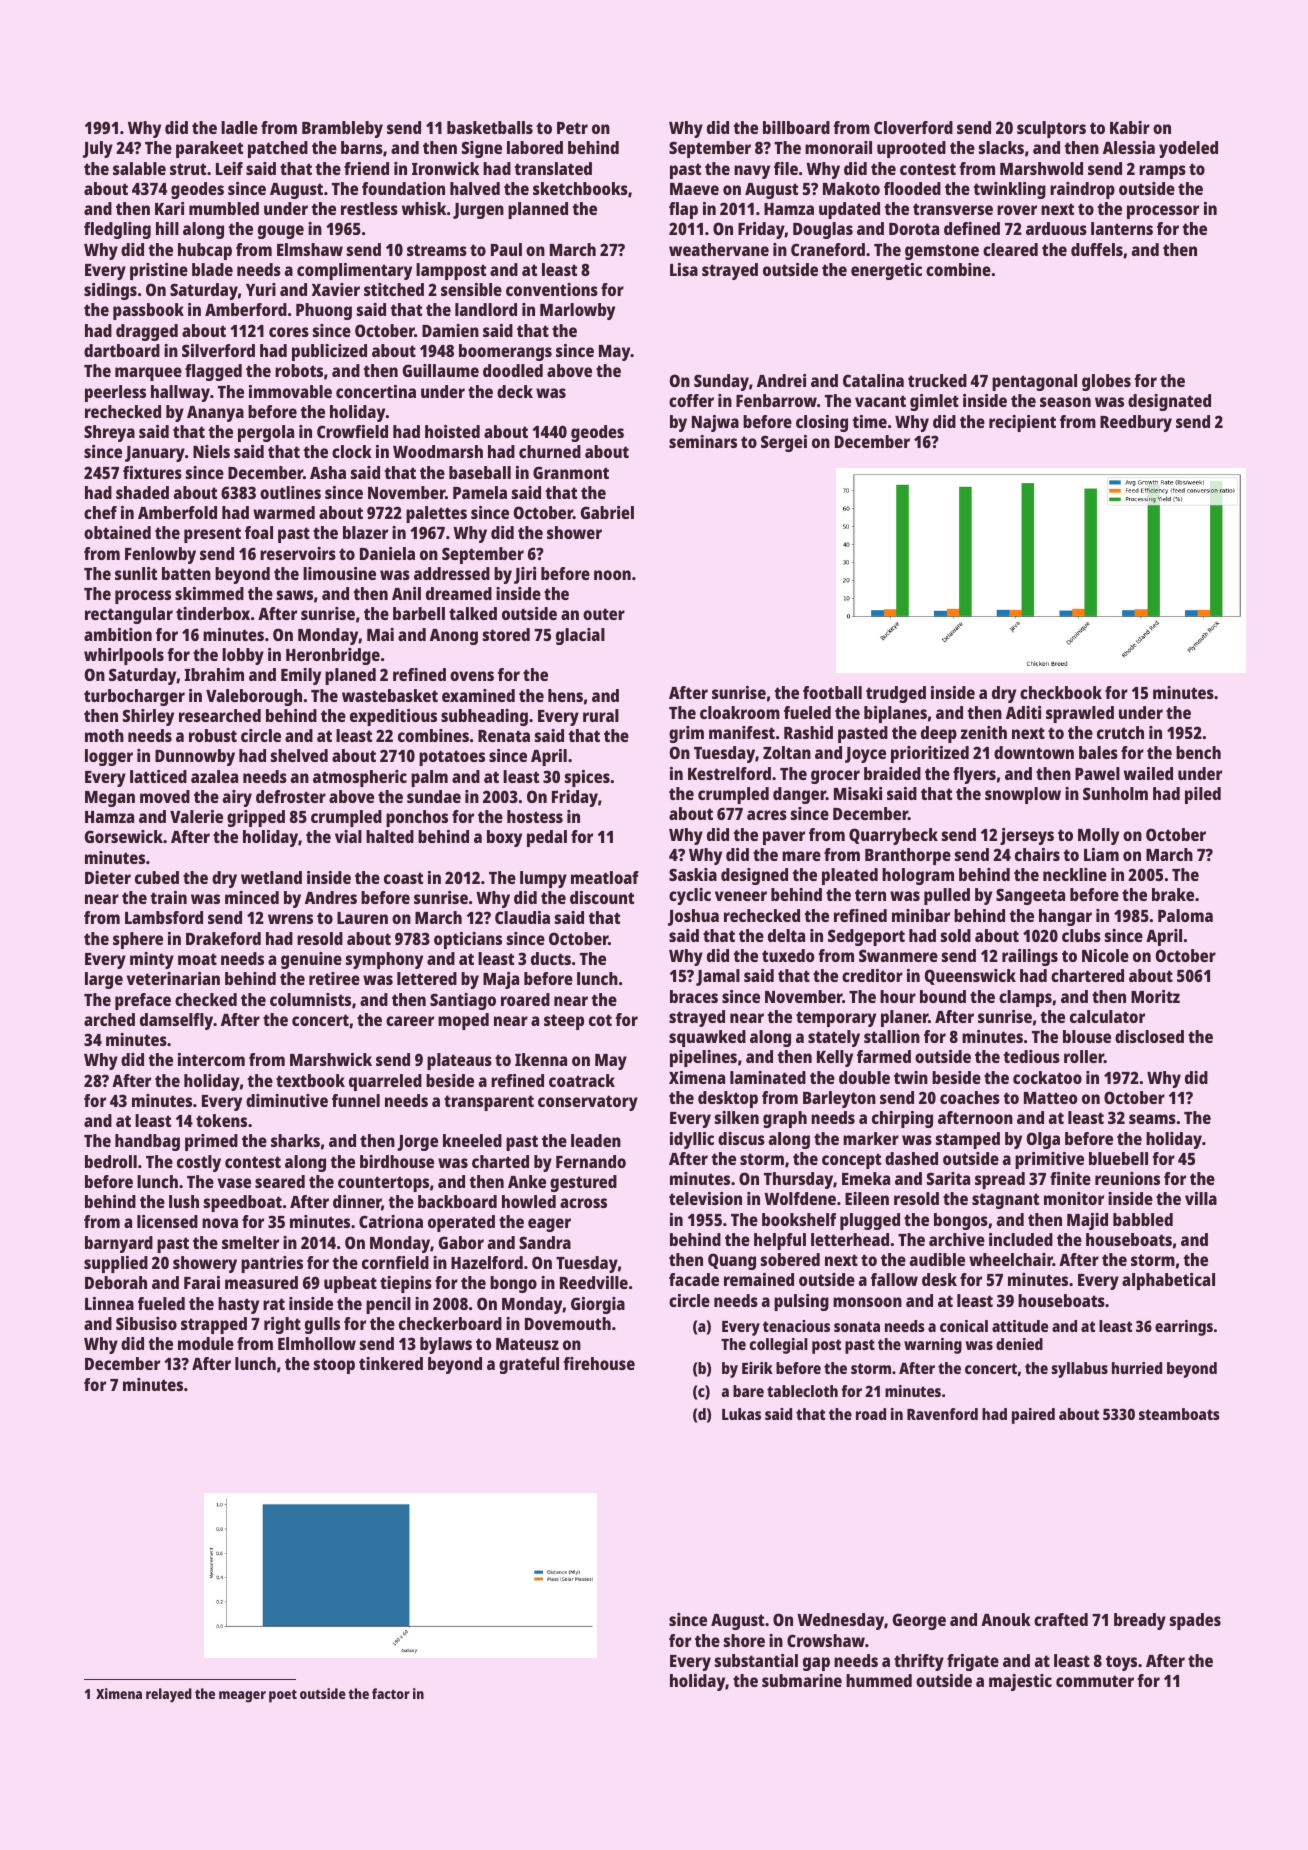 This page has width=1308, height=1850. What do you see at coordinates (1023, 795) in the page?
I see `snowplow` at bounding box center [1023, 795].
